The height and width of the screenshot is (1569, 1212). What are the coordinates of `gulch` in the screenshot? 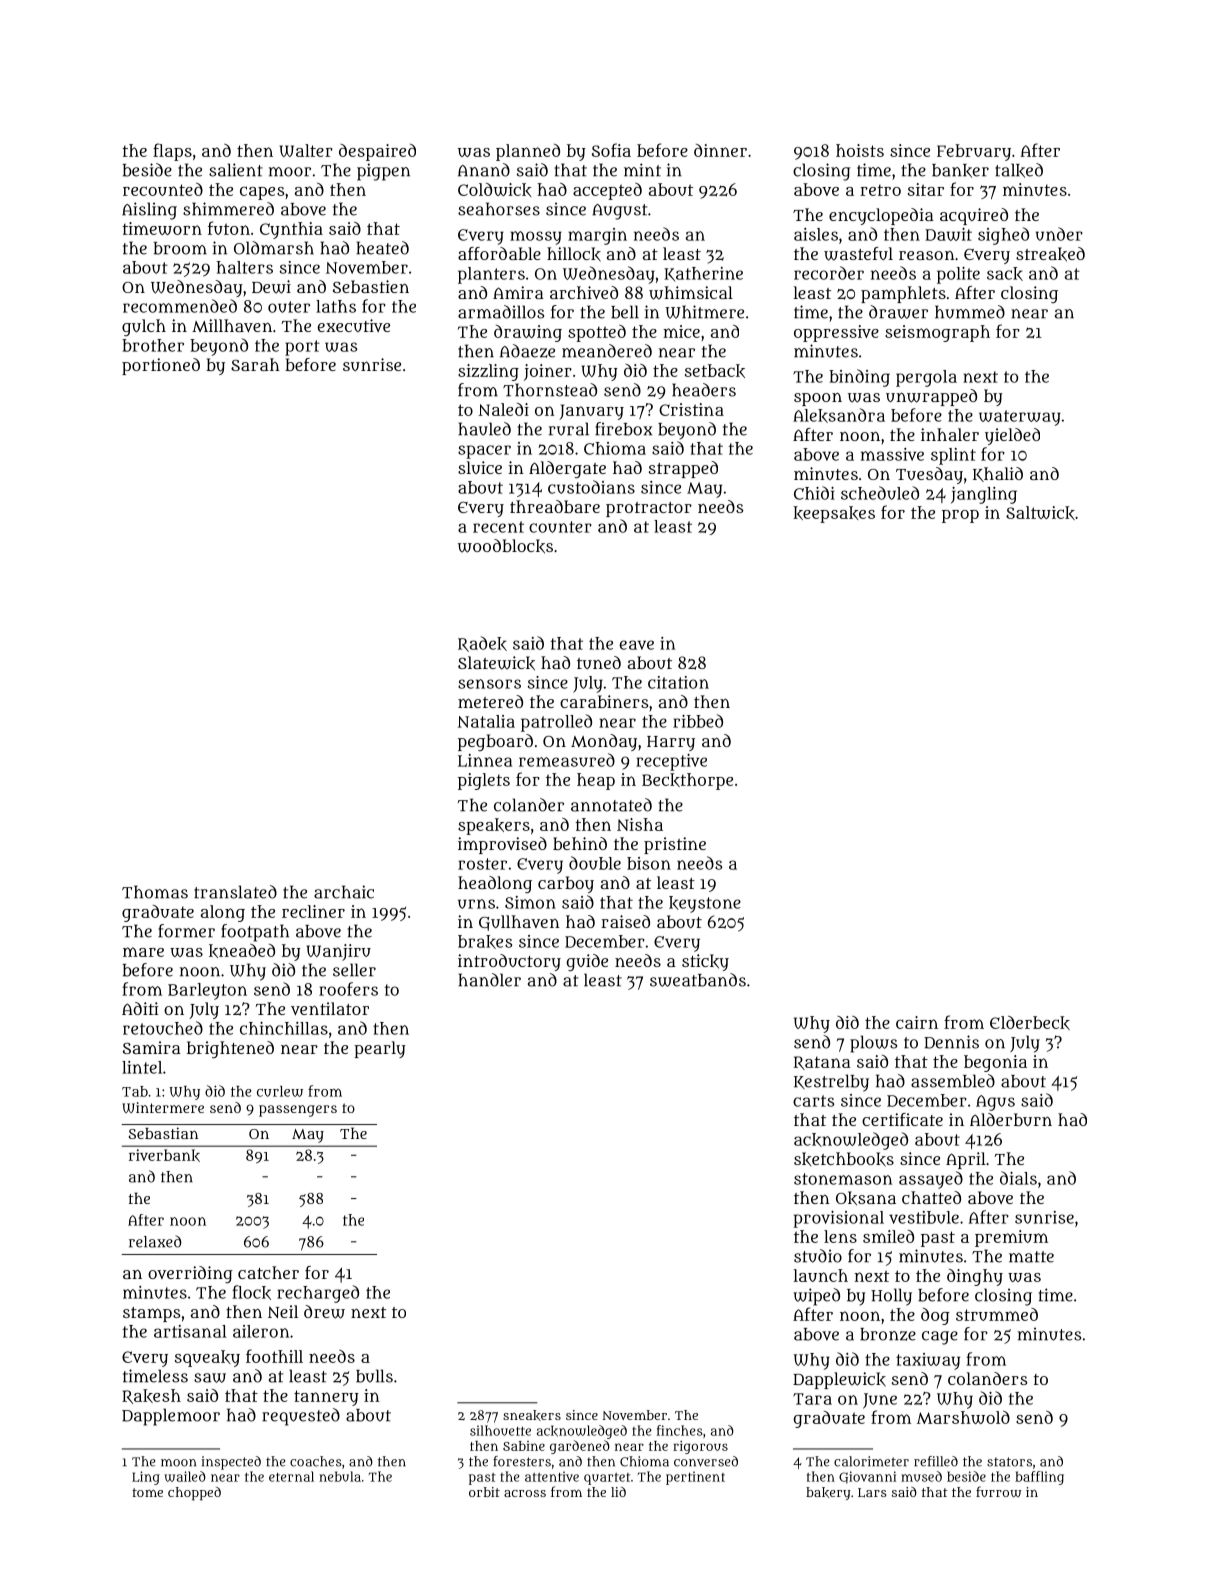 It's located at (144, 327).
